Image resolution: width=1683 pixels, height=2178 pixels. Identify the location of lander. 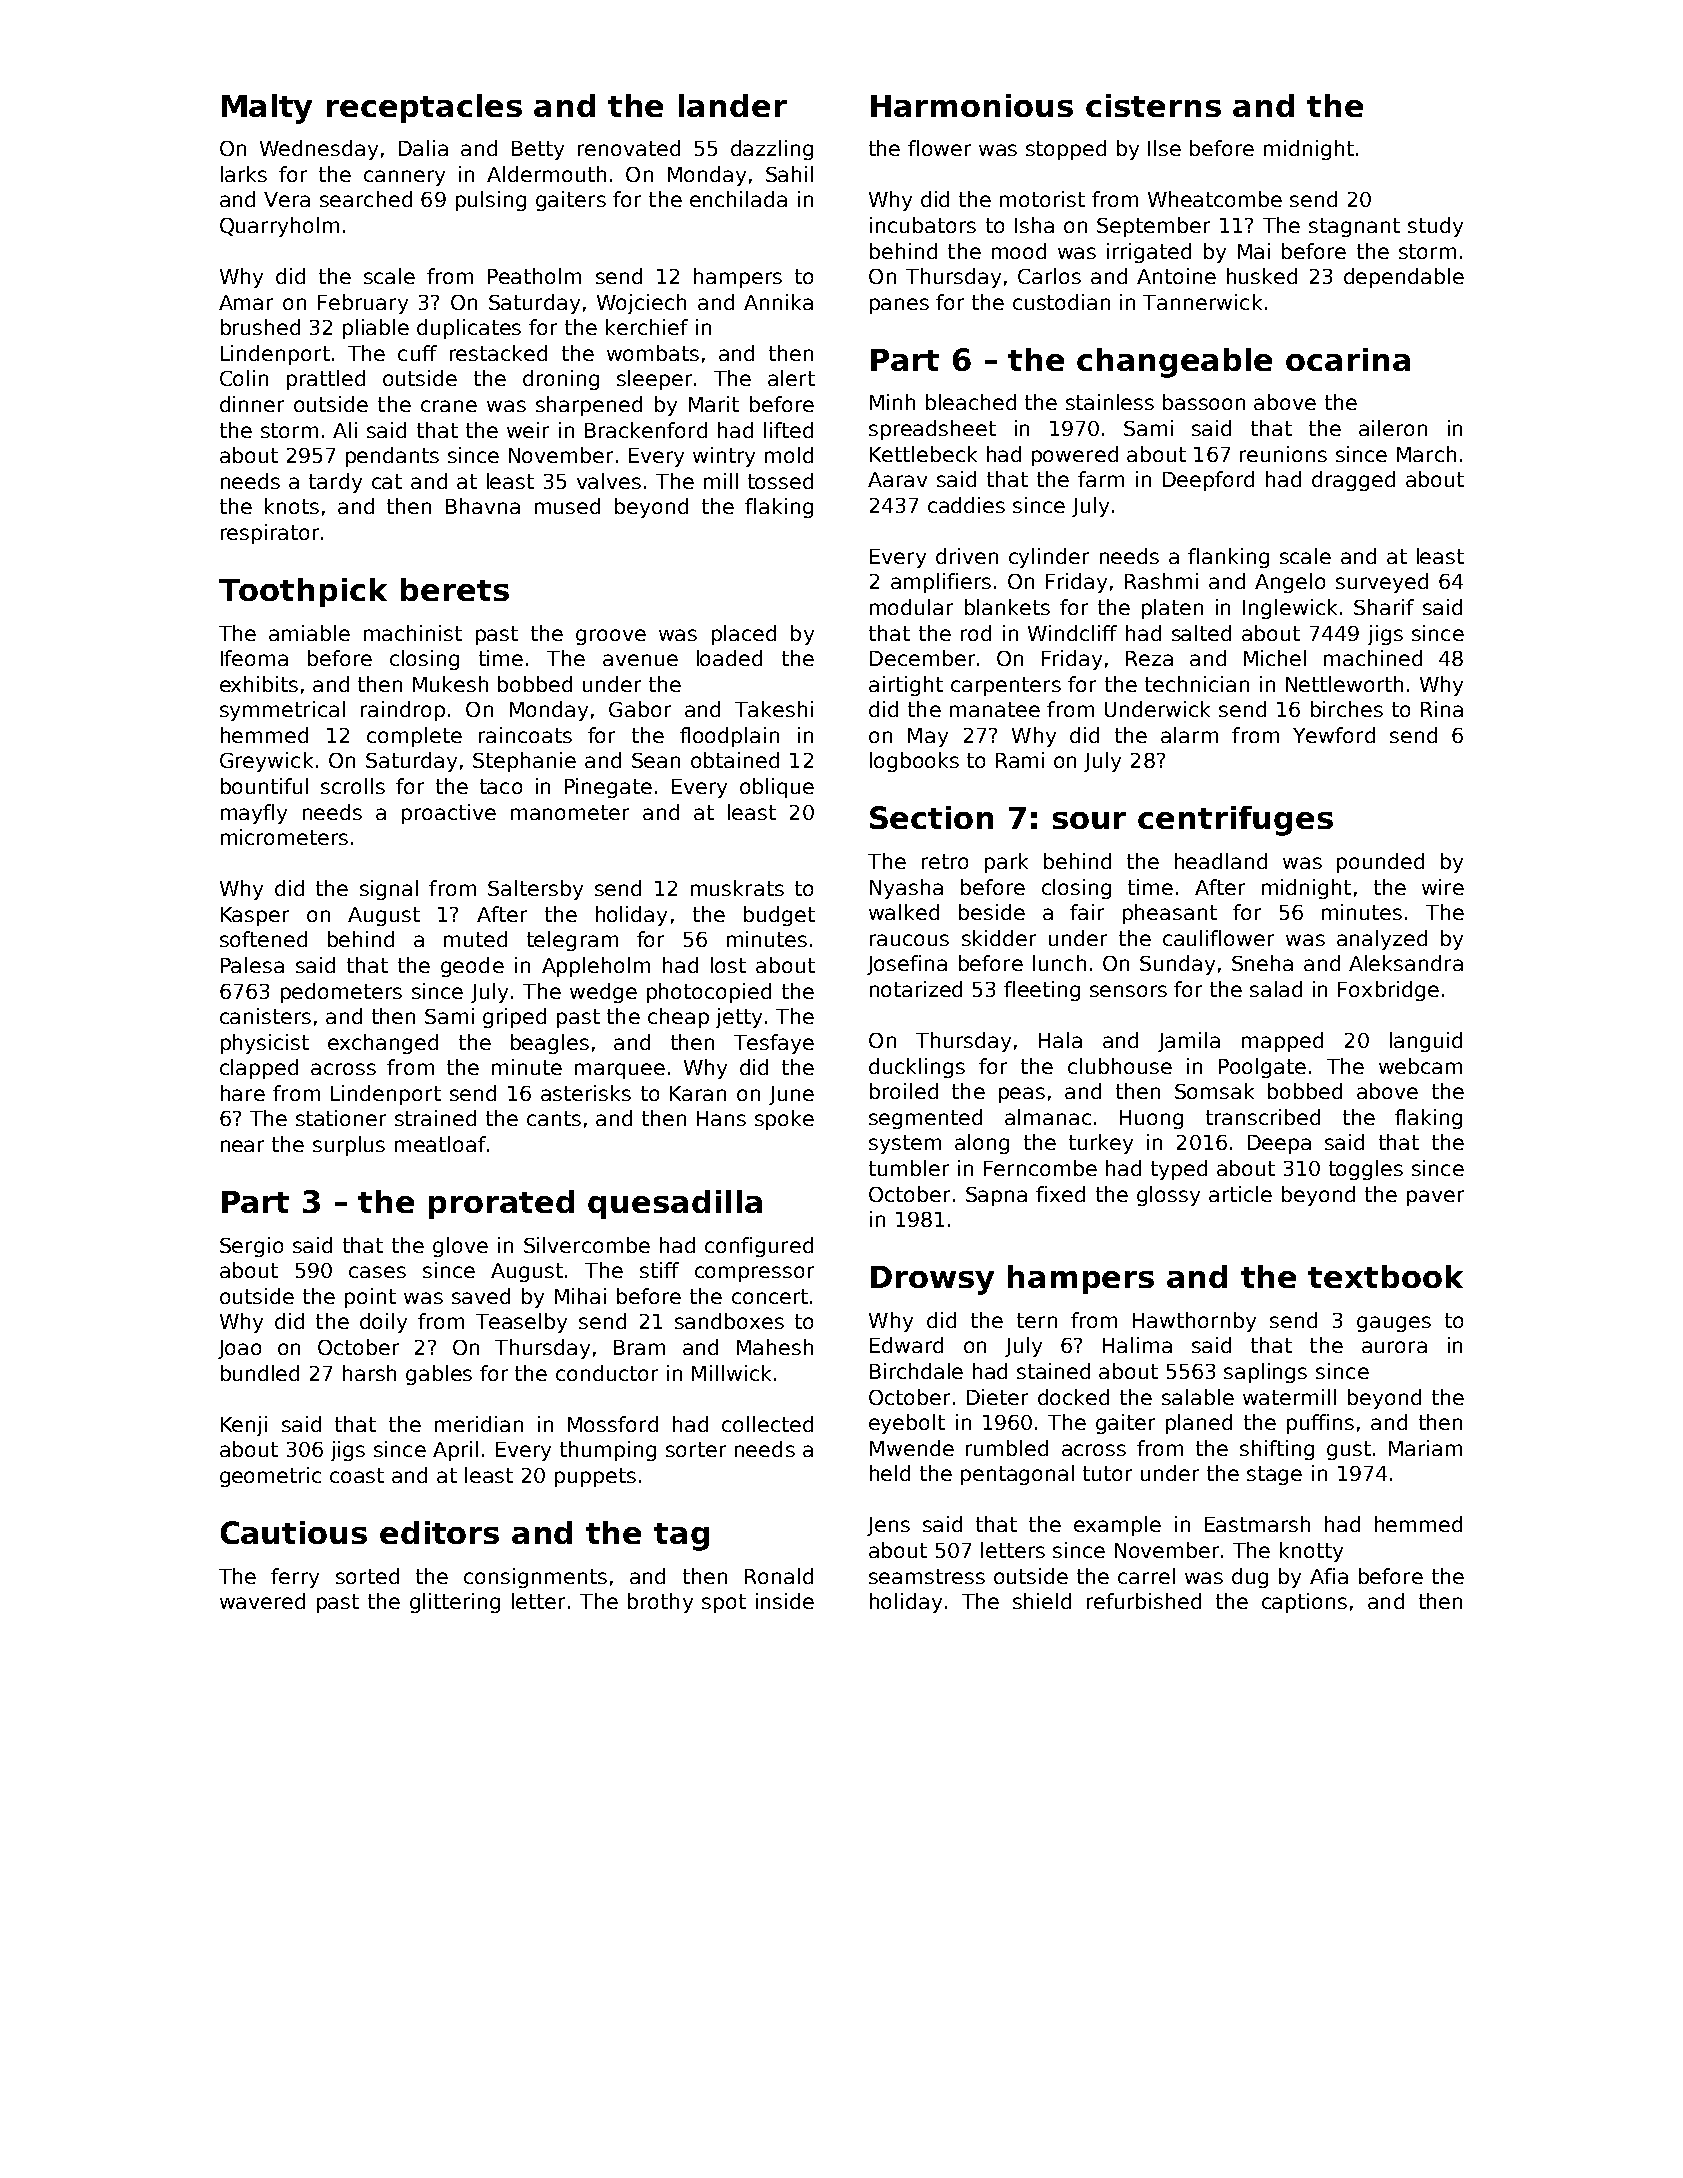
(733, 105).
